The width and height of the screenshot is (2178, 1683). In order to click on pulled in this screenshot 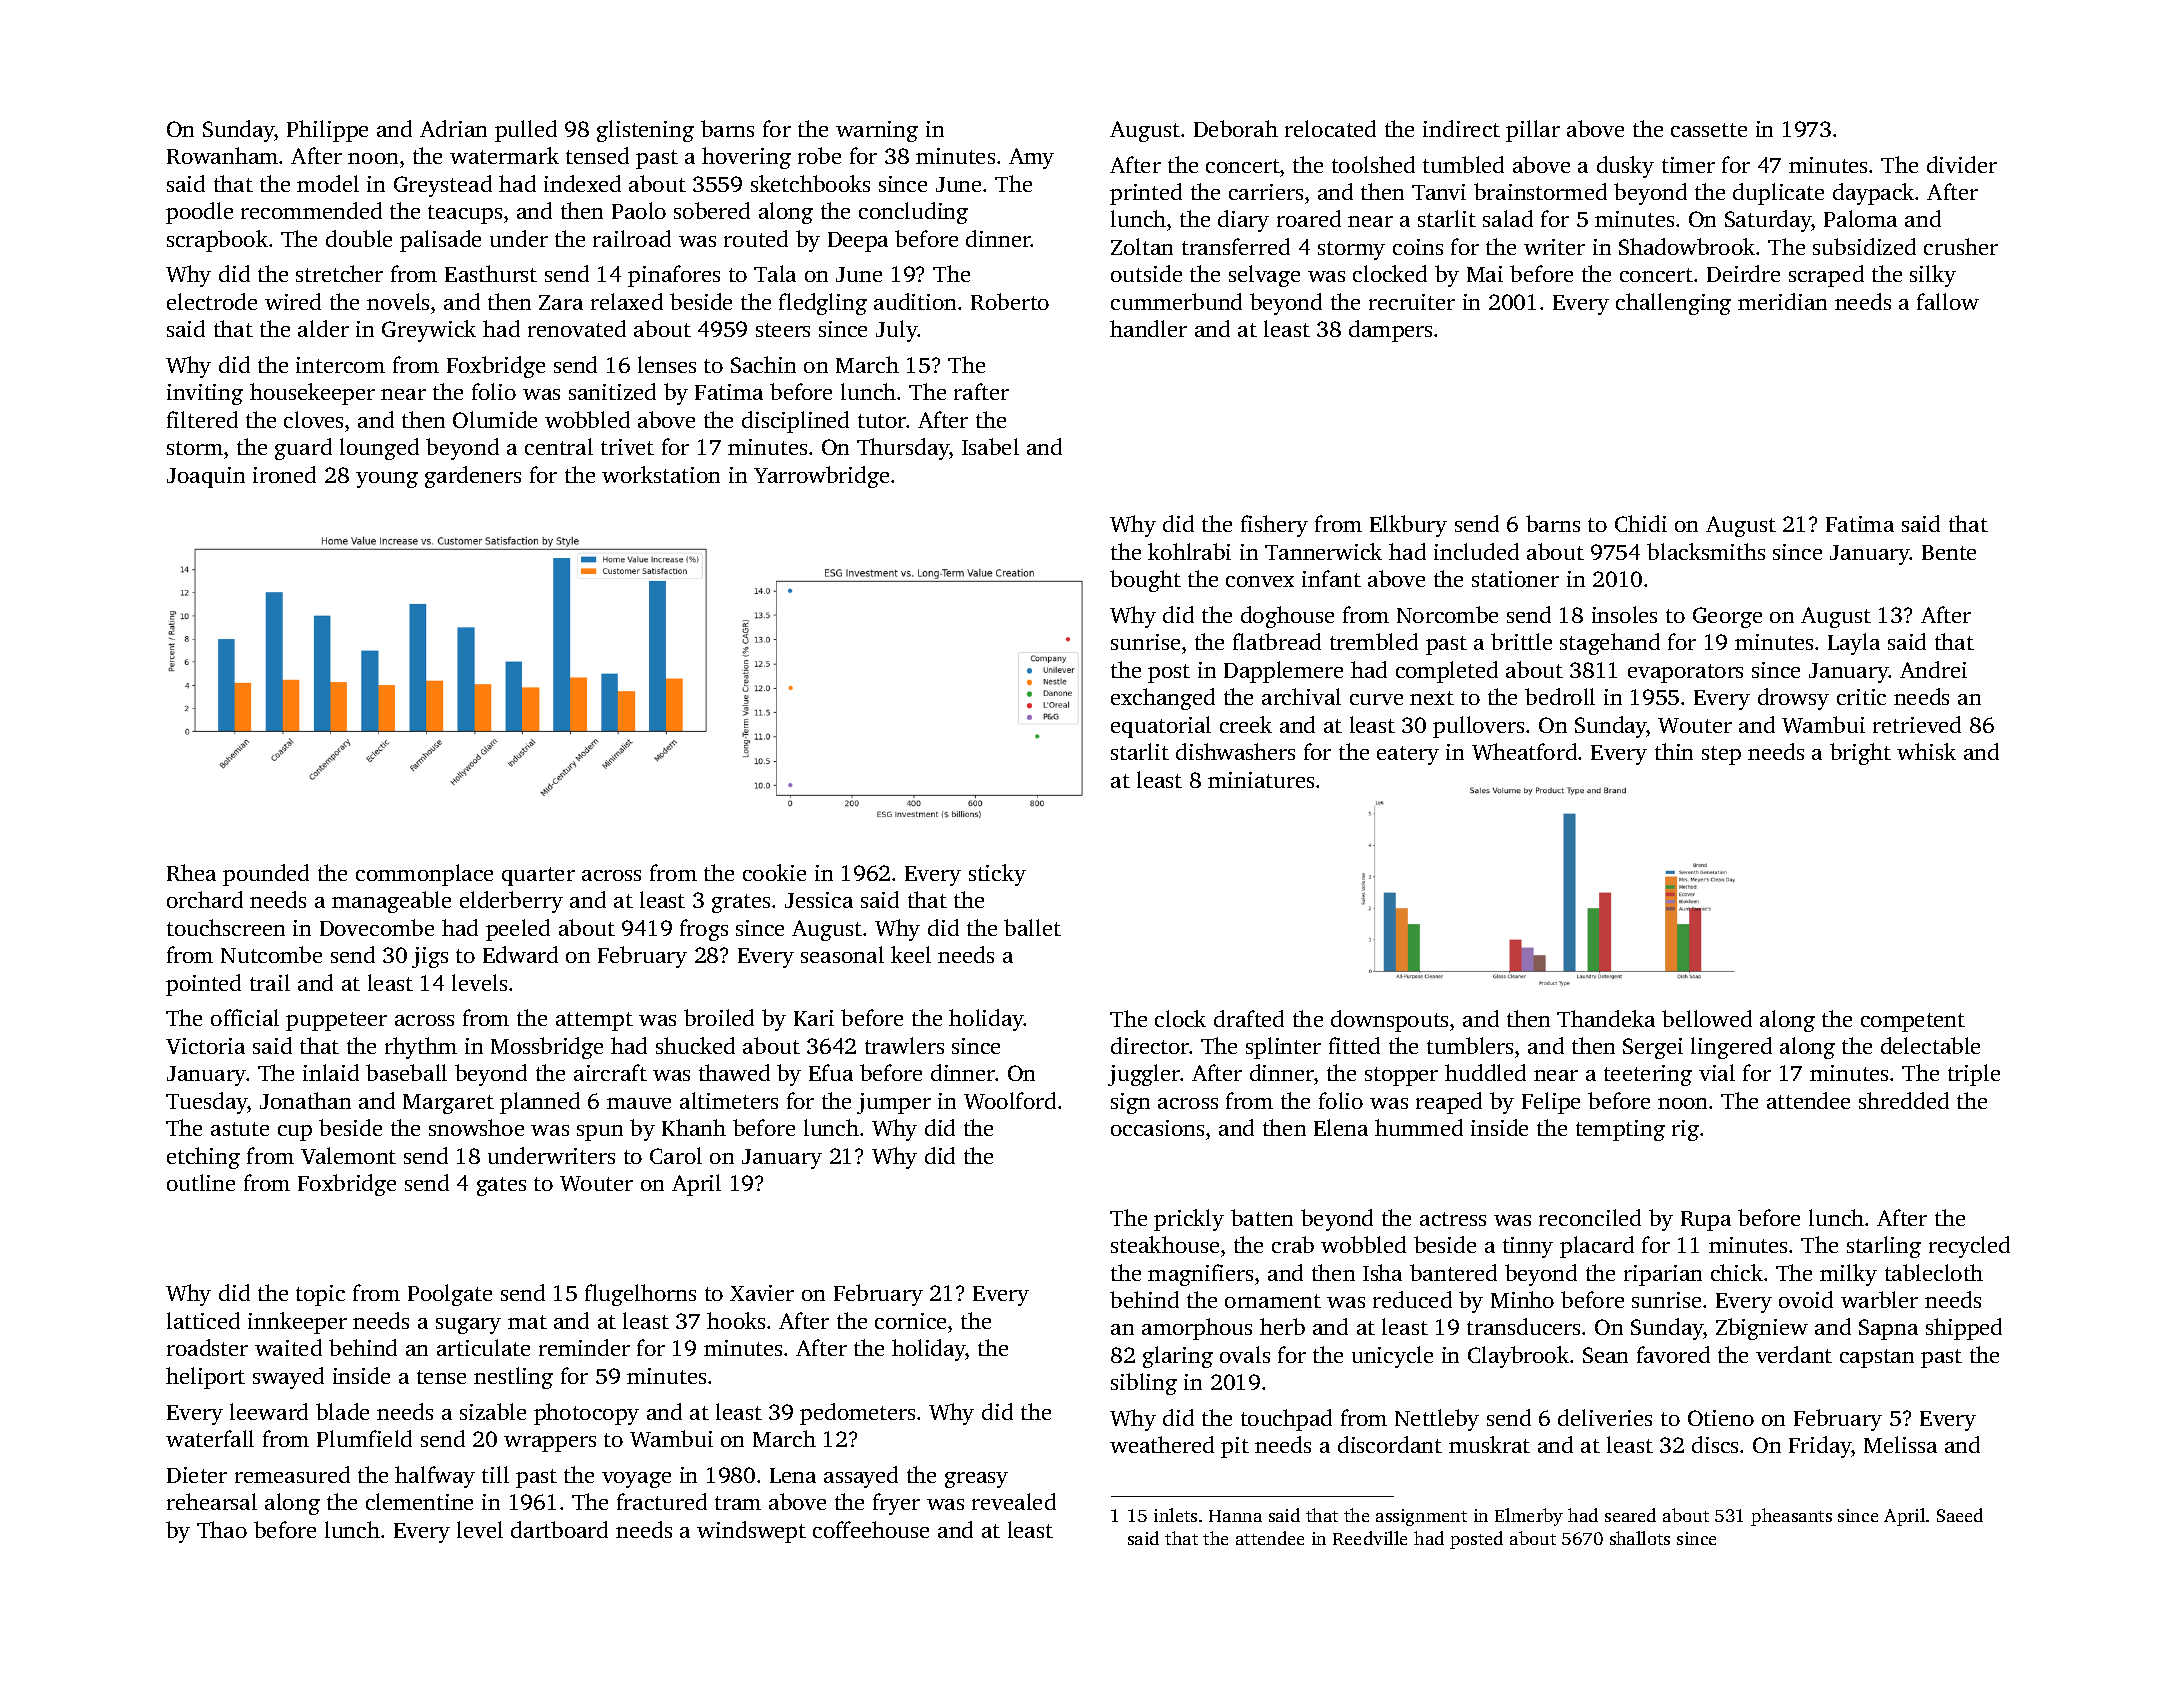, I will do `click(526, 131)`.
